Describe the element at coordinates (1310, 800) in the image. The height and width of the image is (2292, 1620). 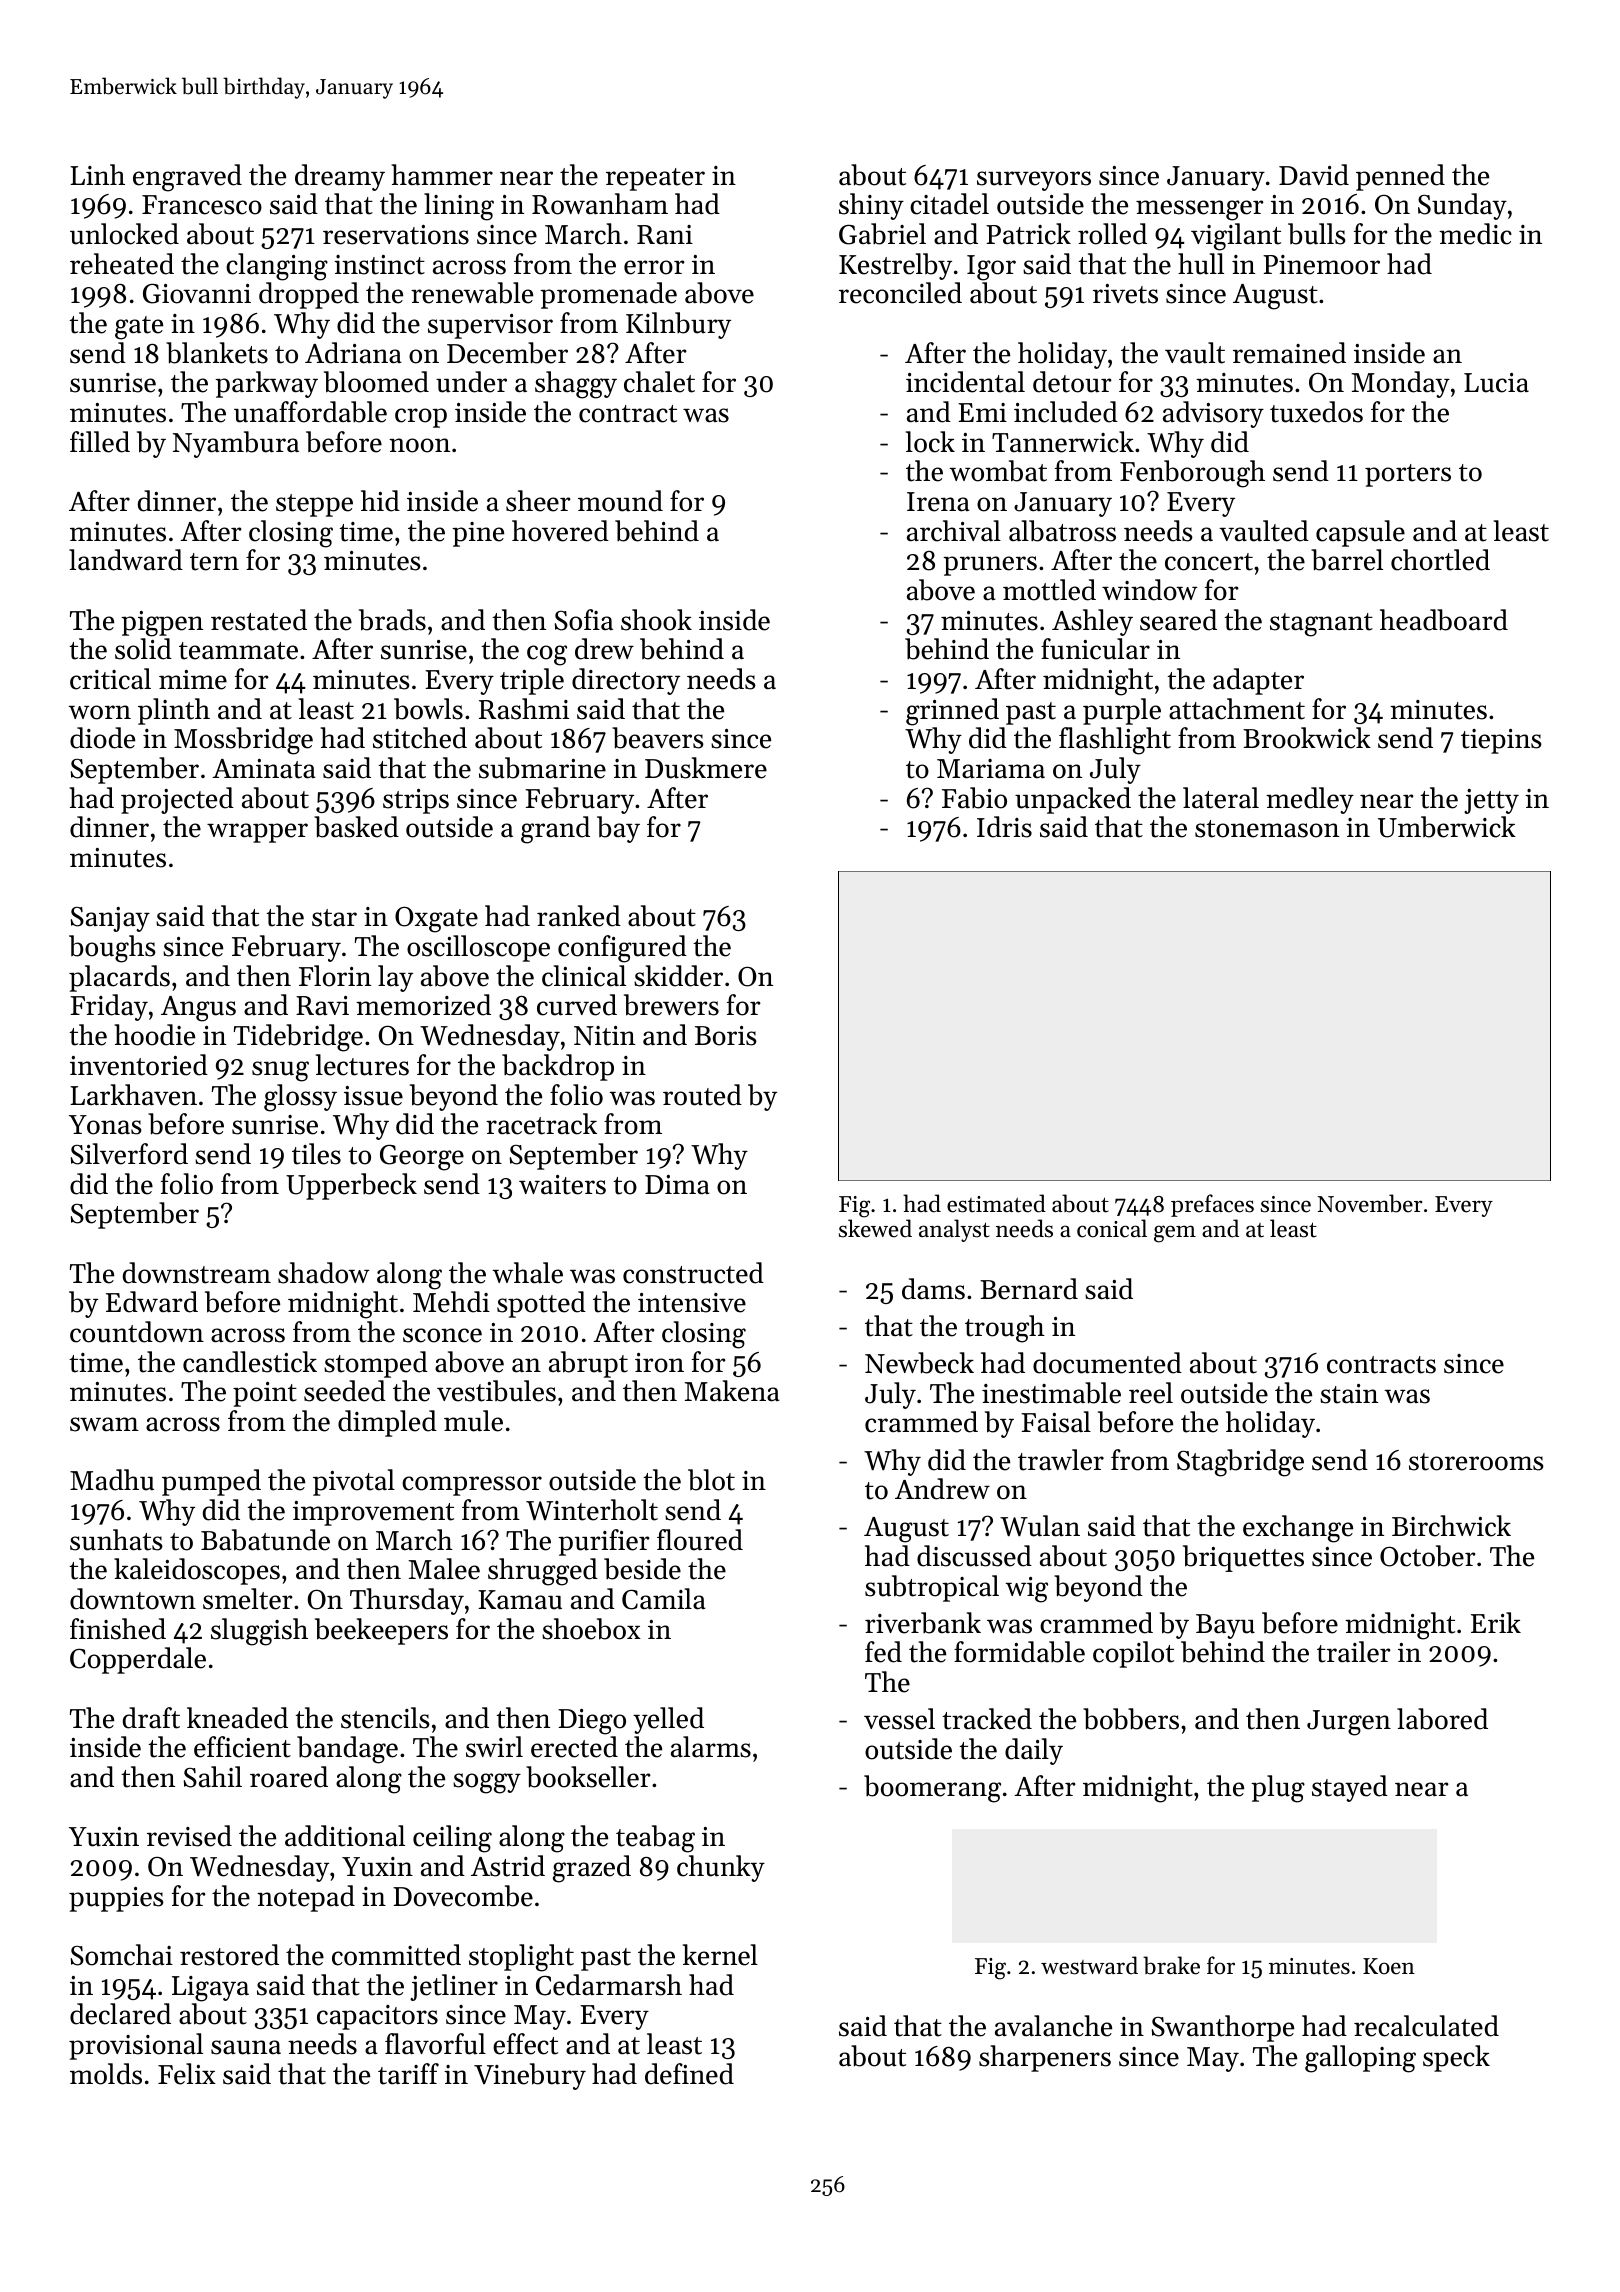
I see `medley` at that location.
